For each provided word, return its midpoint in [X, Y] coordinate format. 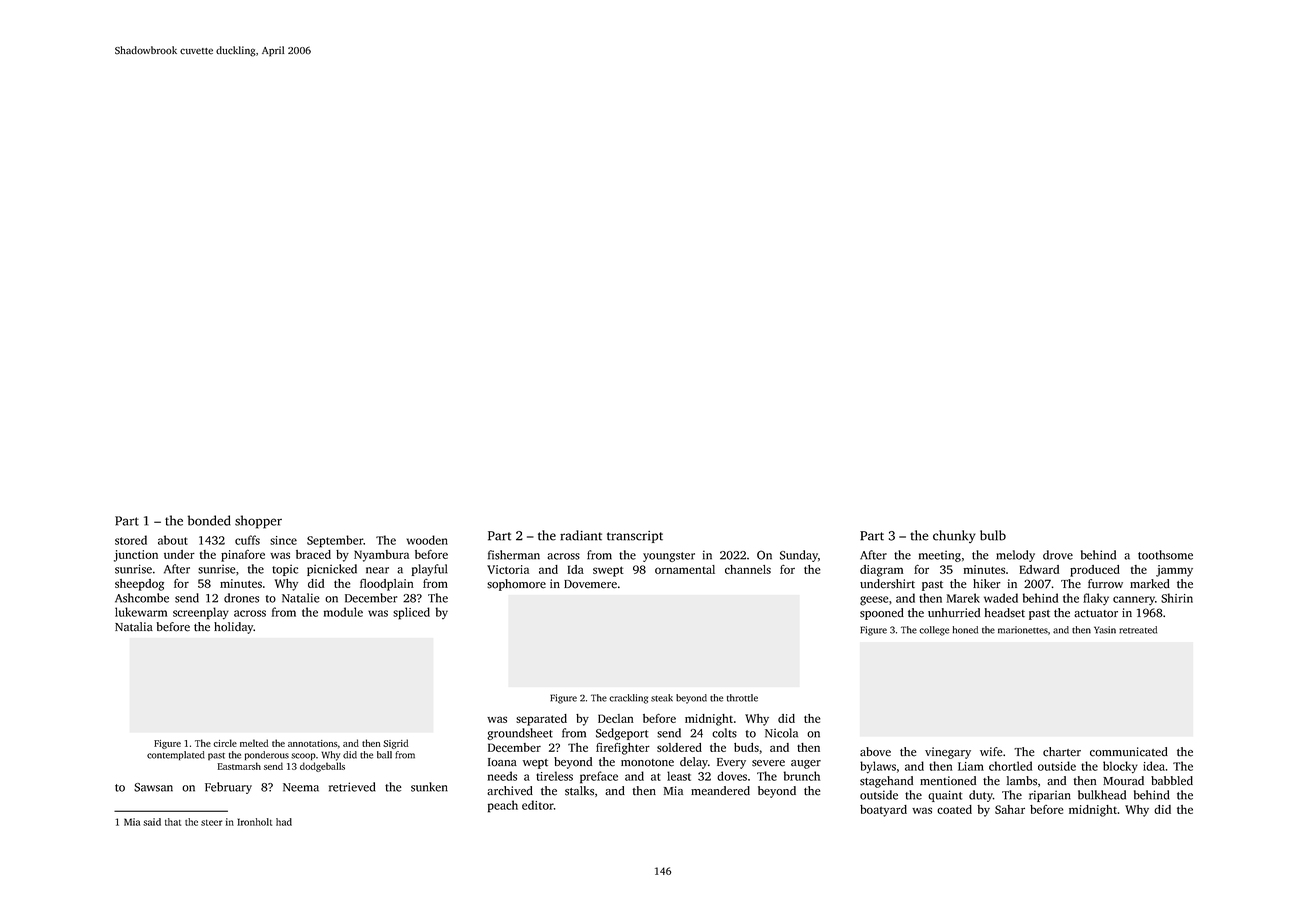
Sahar [1010, 809]
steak [662, 698]
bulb [993, 535]
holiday [233, 628]
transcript [635, 537]
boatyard [883, 811]
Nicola [781, 733]
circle [225, 743]
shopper [258, 522]
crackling [628, 699]
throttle [742, 698]
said [152, 822]
